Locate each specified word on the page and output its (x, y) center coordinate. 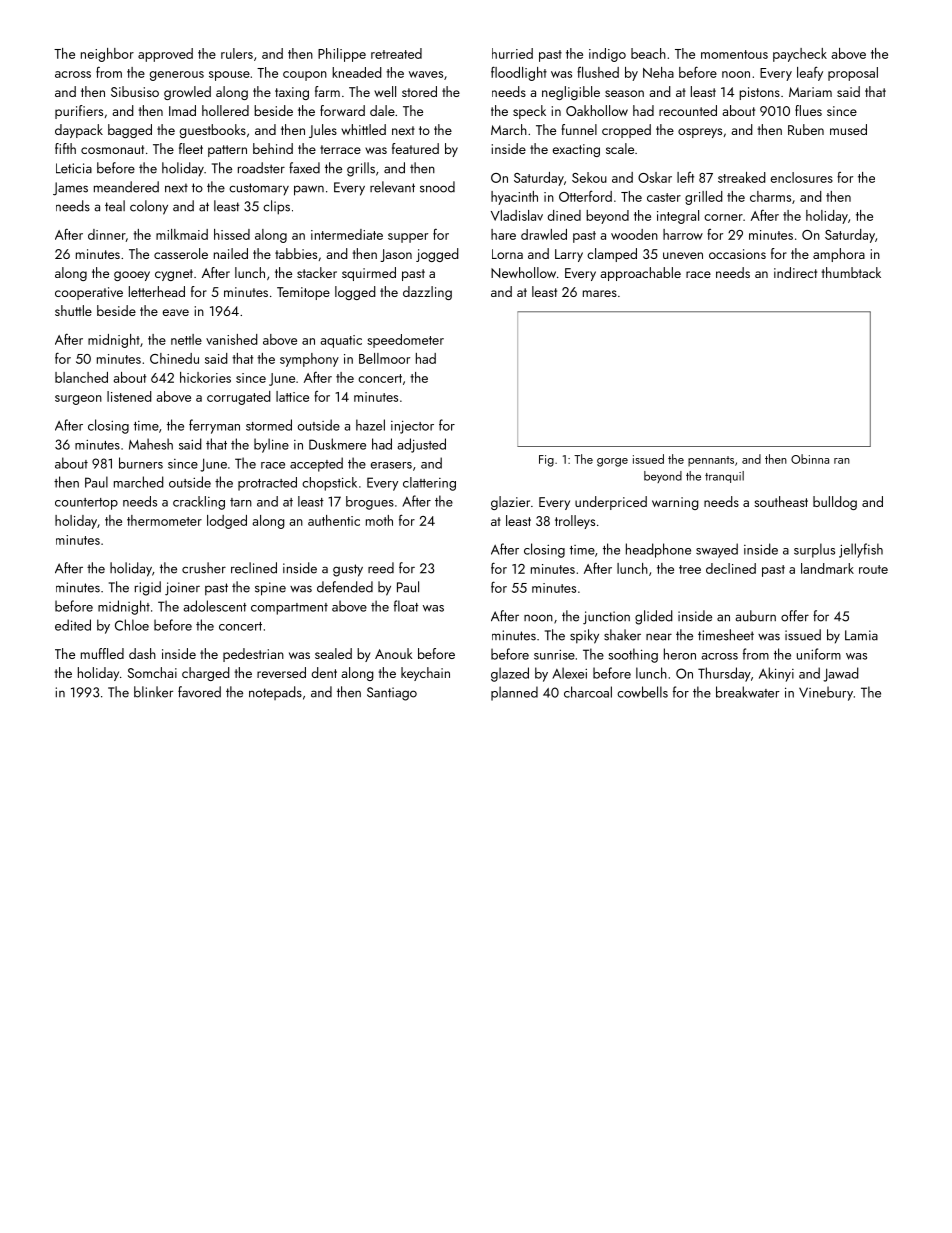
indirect (795, 272)
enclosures (802, 177)
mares (600, 293)
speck (529, 112)
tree (690, 569)
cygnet (174, 275)
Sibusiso (135, 91)
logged (355, 293)
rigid (148, 588)
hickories (205, 377)
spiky (584, 636)
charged (206, 674)
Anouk (394, 653)
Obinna (810, 459)
